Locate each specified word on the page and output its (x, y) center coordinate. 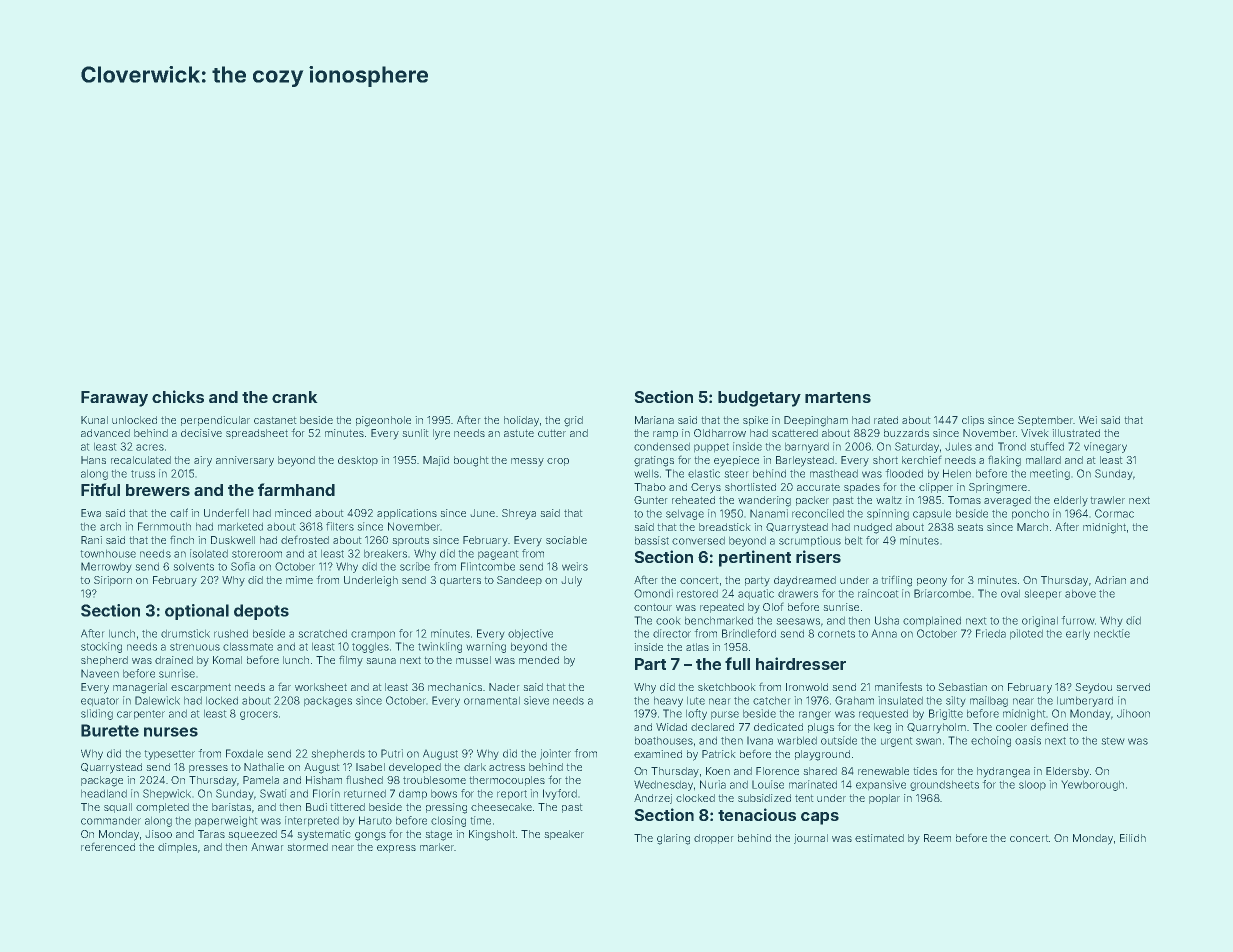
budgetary (759, 399)
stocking (101, 647)
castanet (275, 420)
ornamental (492, 700)
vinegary (1105, 447)
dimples (177, 848)
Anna (884, 633)
